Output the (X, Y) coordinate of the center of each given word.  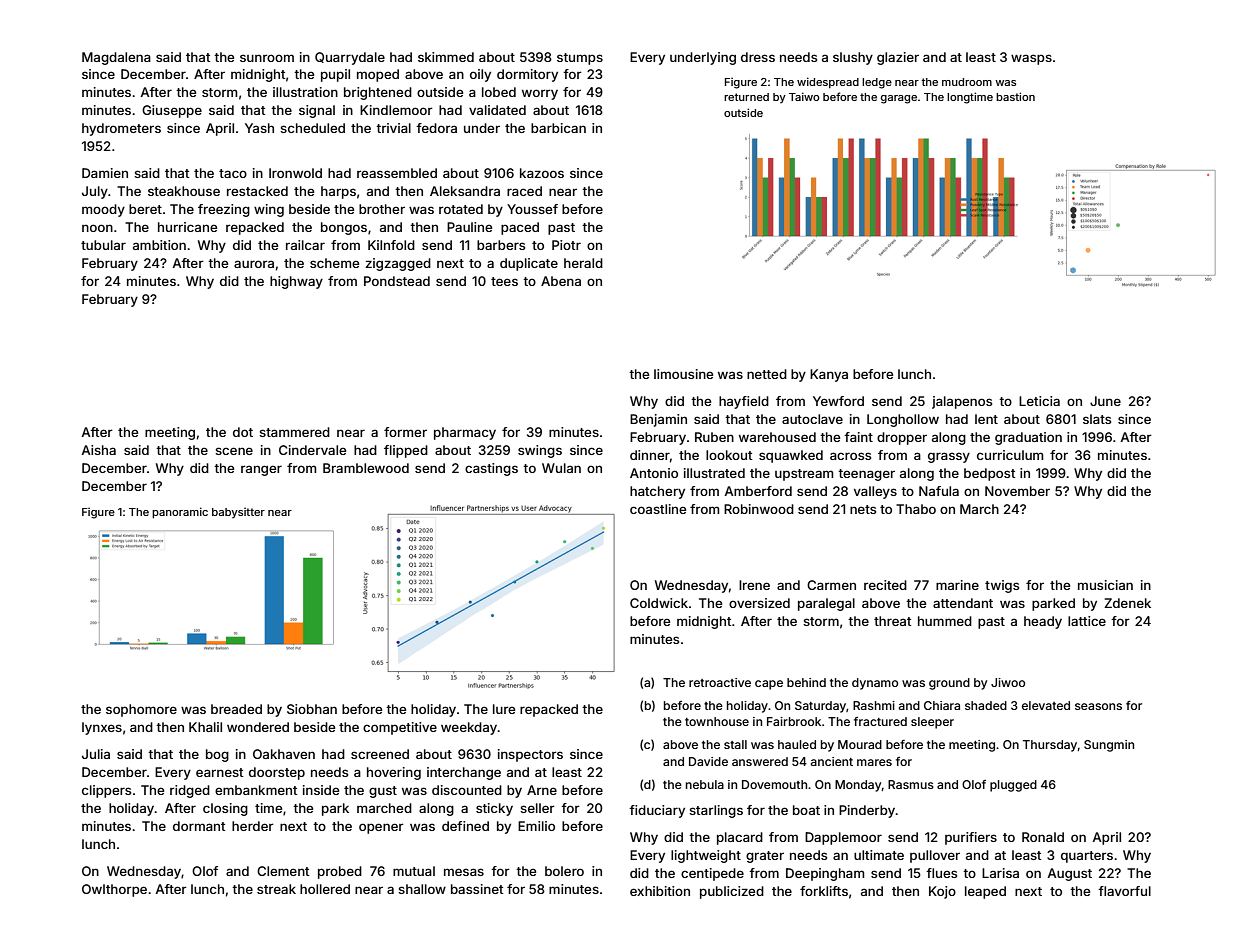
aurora (254, 264)
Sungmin (1109, 746)
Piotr (566, 245)
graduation (1028, 438)
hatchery (657, 492)
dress (758, 57)
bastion (1015, 96)
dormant (199, 826)
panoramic (180, 512)
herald (583, 263)
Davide (708, 761)
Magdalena (116, 58)
